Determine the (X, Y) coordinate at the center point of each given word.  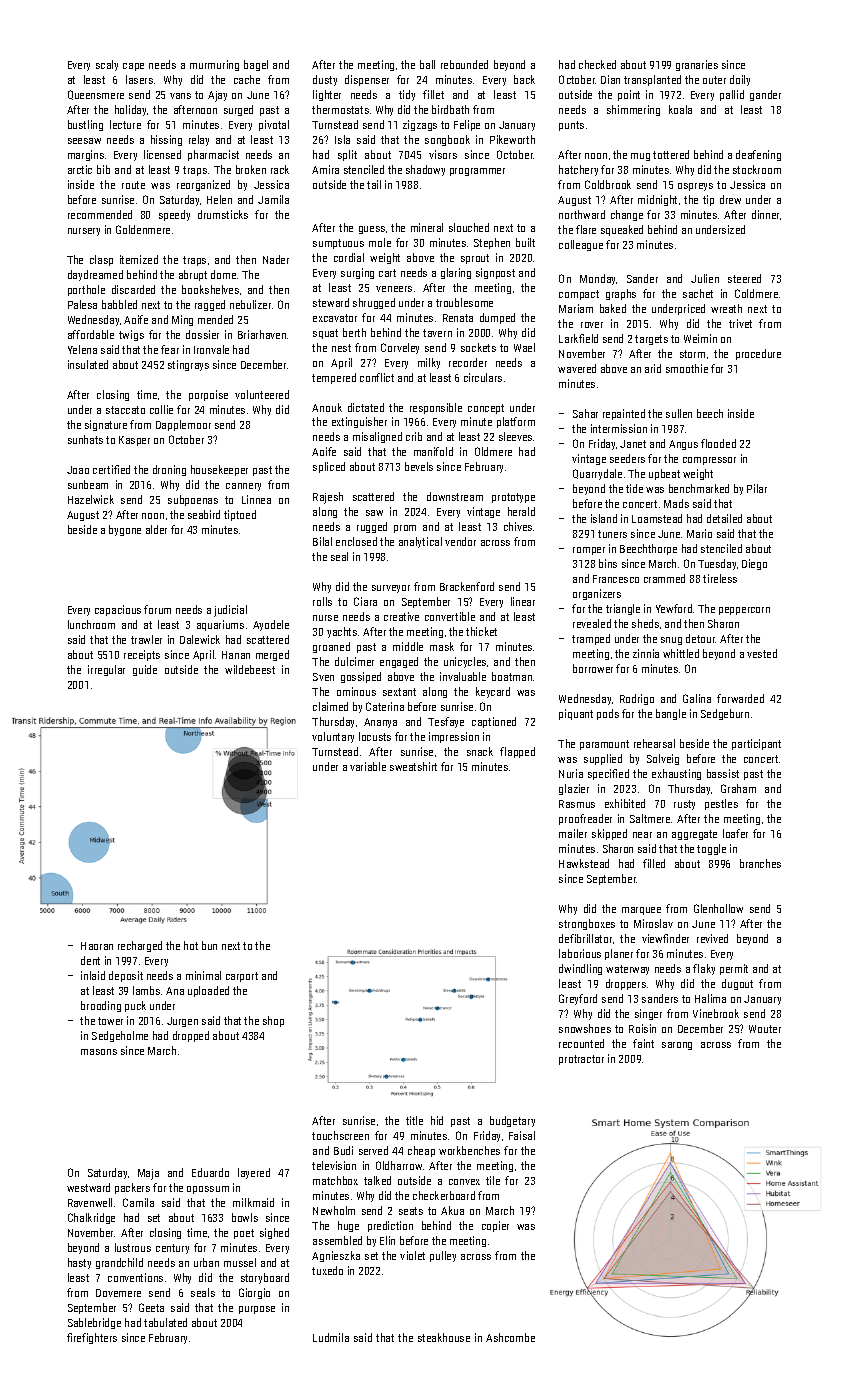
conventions (135, 1277)
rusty (684, 805)
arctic (80, 169)
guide (145, 670)
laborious (580, 953)
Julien (705, 278)
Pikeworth (512, 139)
